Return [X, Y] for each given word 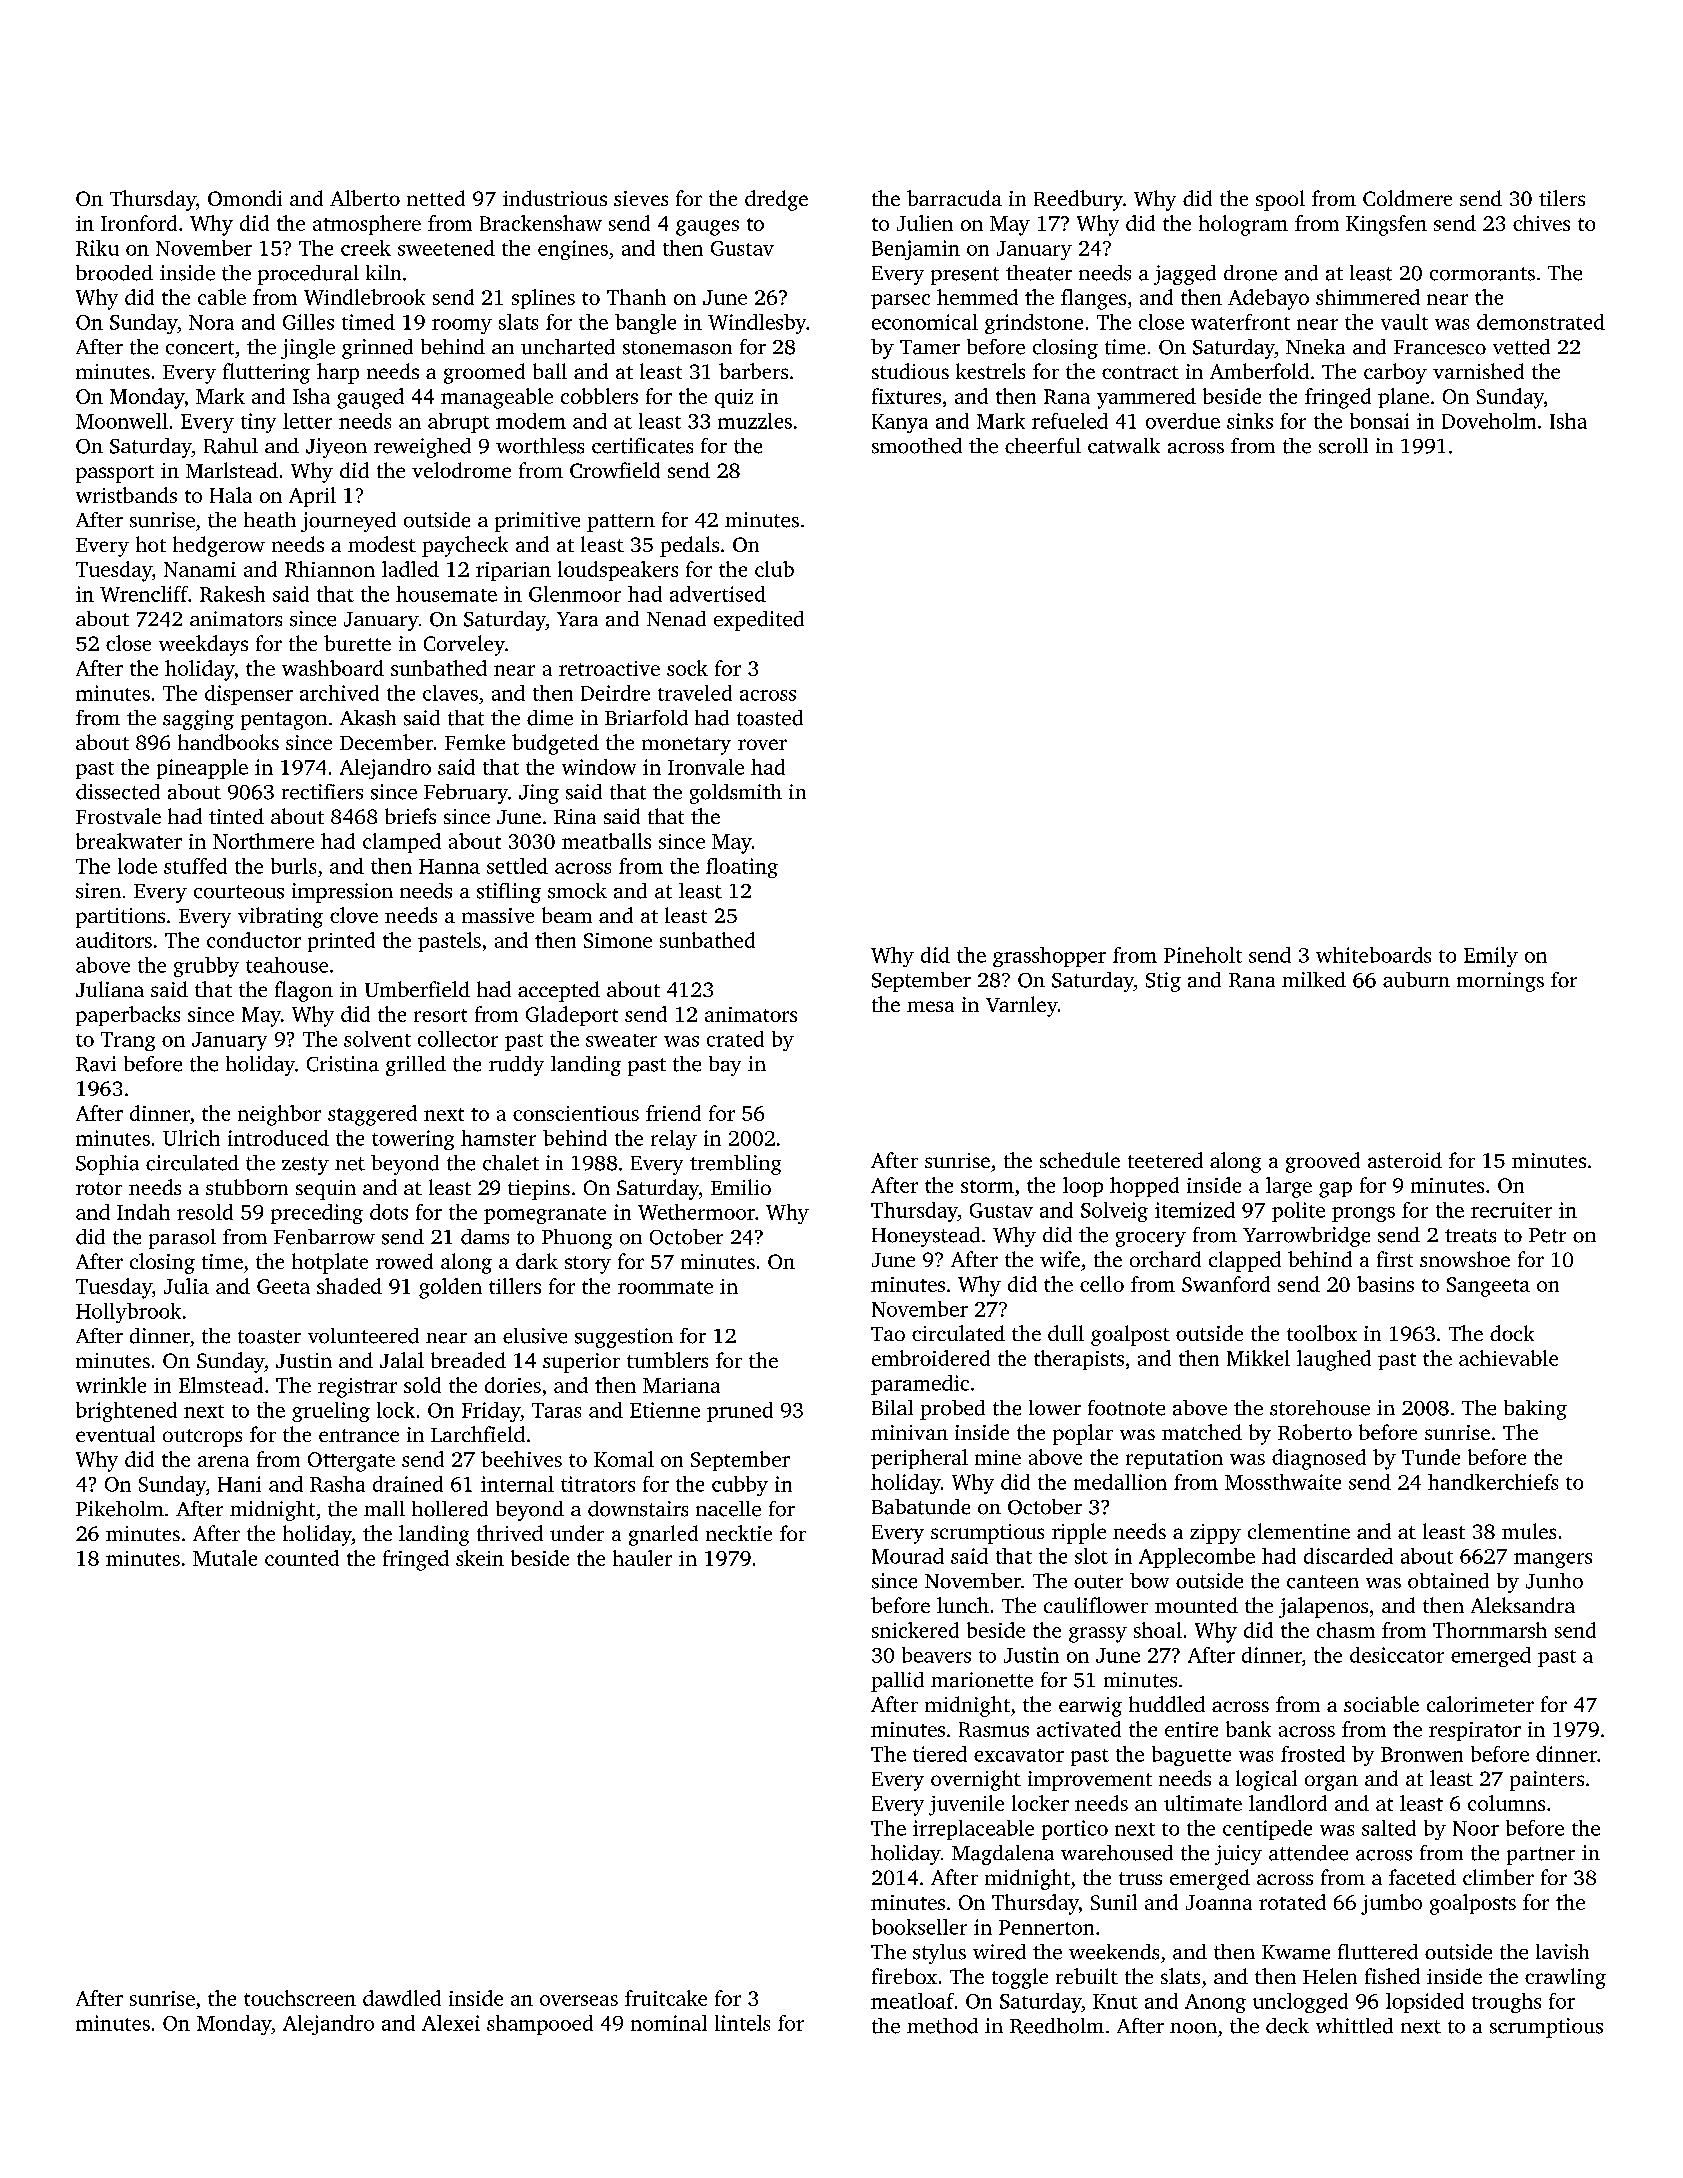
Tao [888, 1334]
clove [354, 915]
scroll [1343, 446]
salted [1389, 1828]
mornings [1500, 982]
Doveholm [1489, 421]
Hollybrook [128, 1313]
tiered [940, 1754]
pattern [621, 523]
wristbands [126, 495]
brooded [114, 273]
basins [1385, 1284]
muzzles [755, 421]
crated [735, 1039]
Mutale [225, 1558]
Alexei [451, 2023]
